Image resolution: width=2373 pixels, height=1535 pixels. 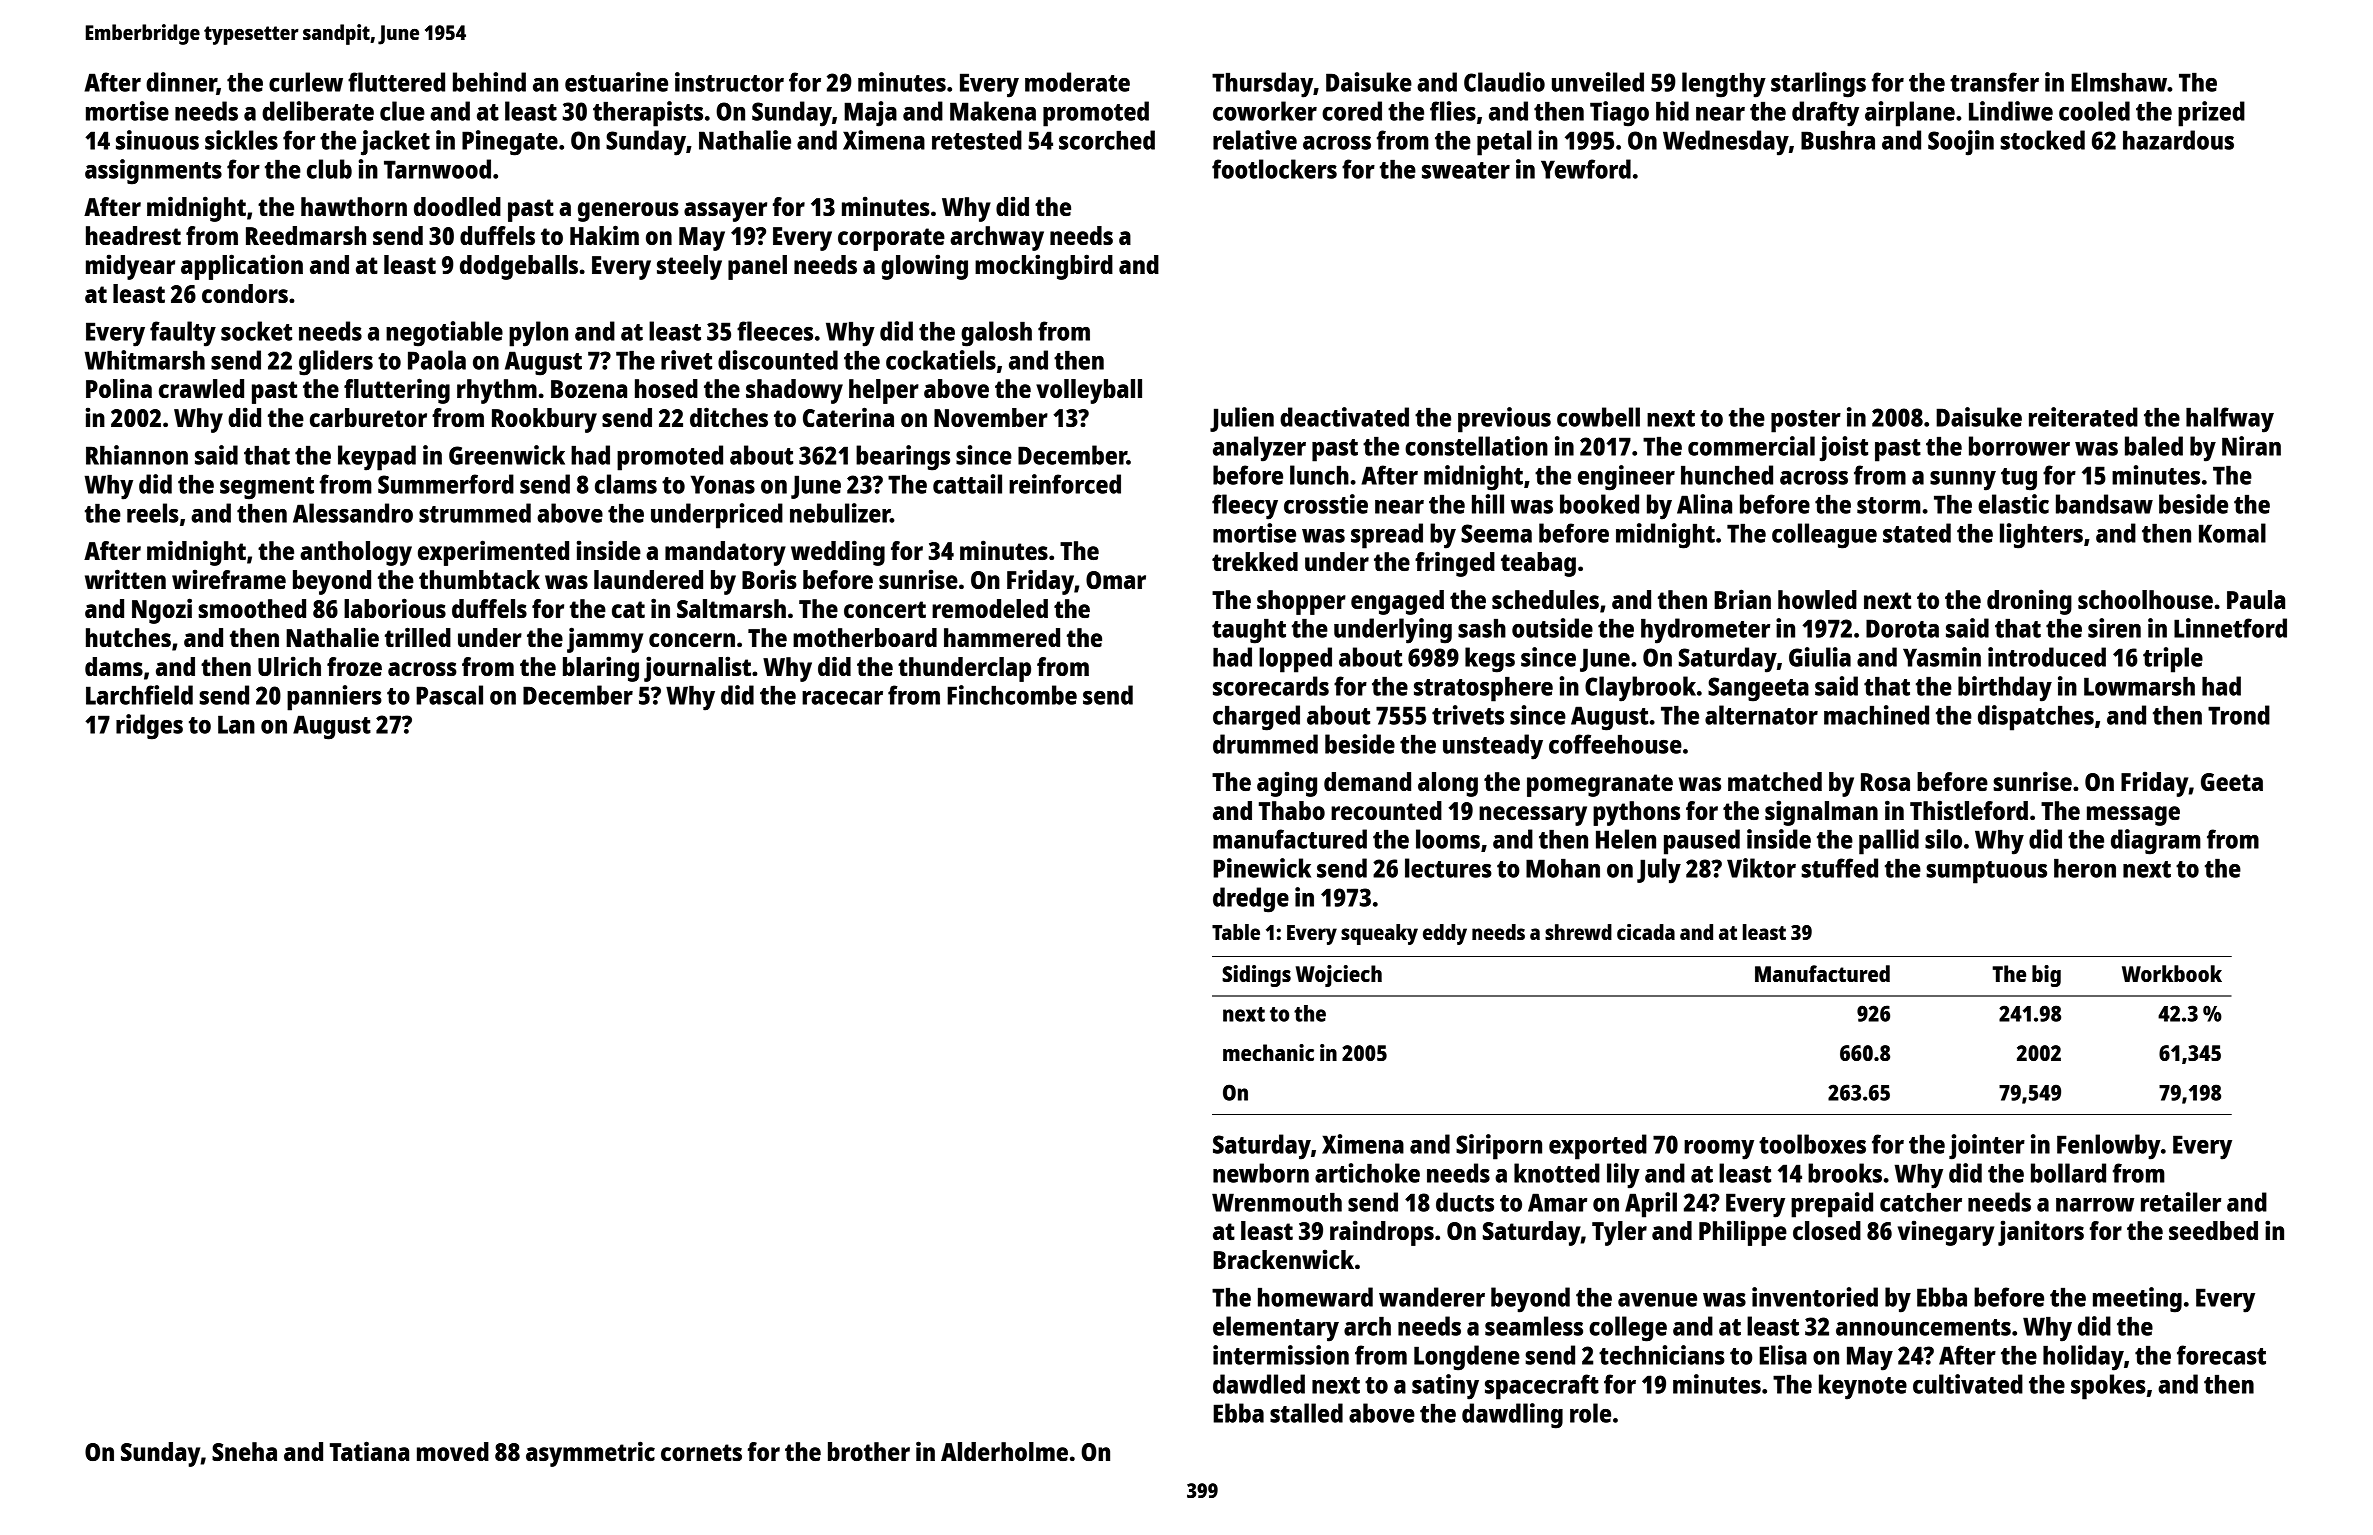 What do you see at coordinates (453, 1451) in the page?
I see `moved` at bounding box center [453, 1451].
